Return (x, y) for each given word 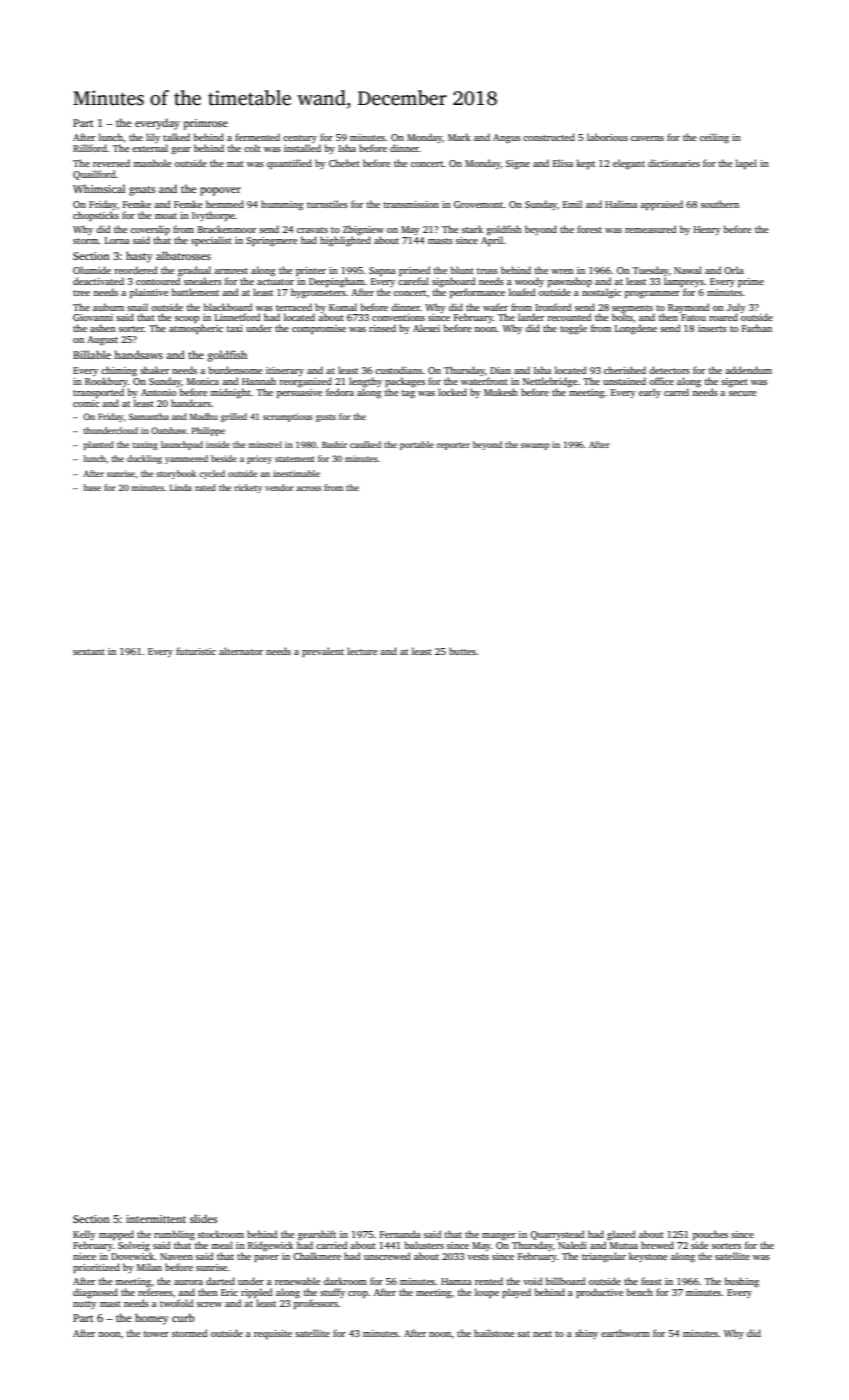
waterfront (484, 381)
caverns (647, 138)
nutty (85, 1305)
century (300, 139)
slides (203, 1218)
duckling (144, 459)
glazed (621, 1235)
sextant (89, 652)
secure (743, 393)
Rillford (90, 148)
